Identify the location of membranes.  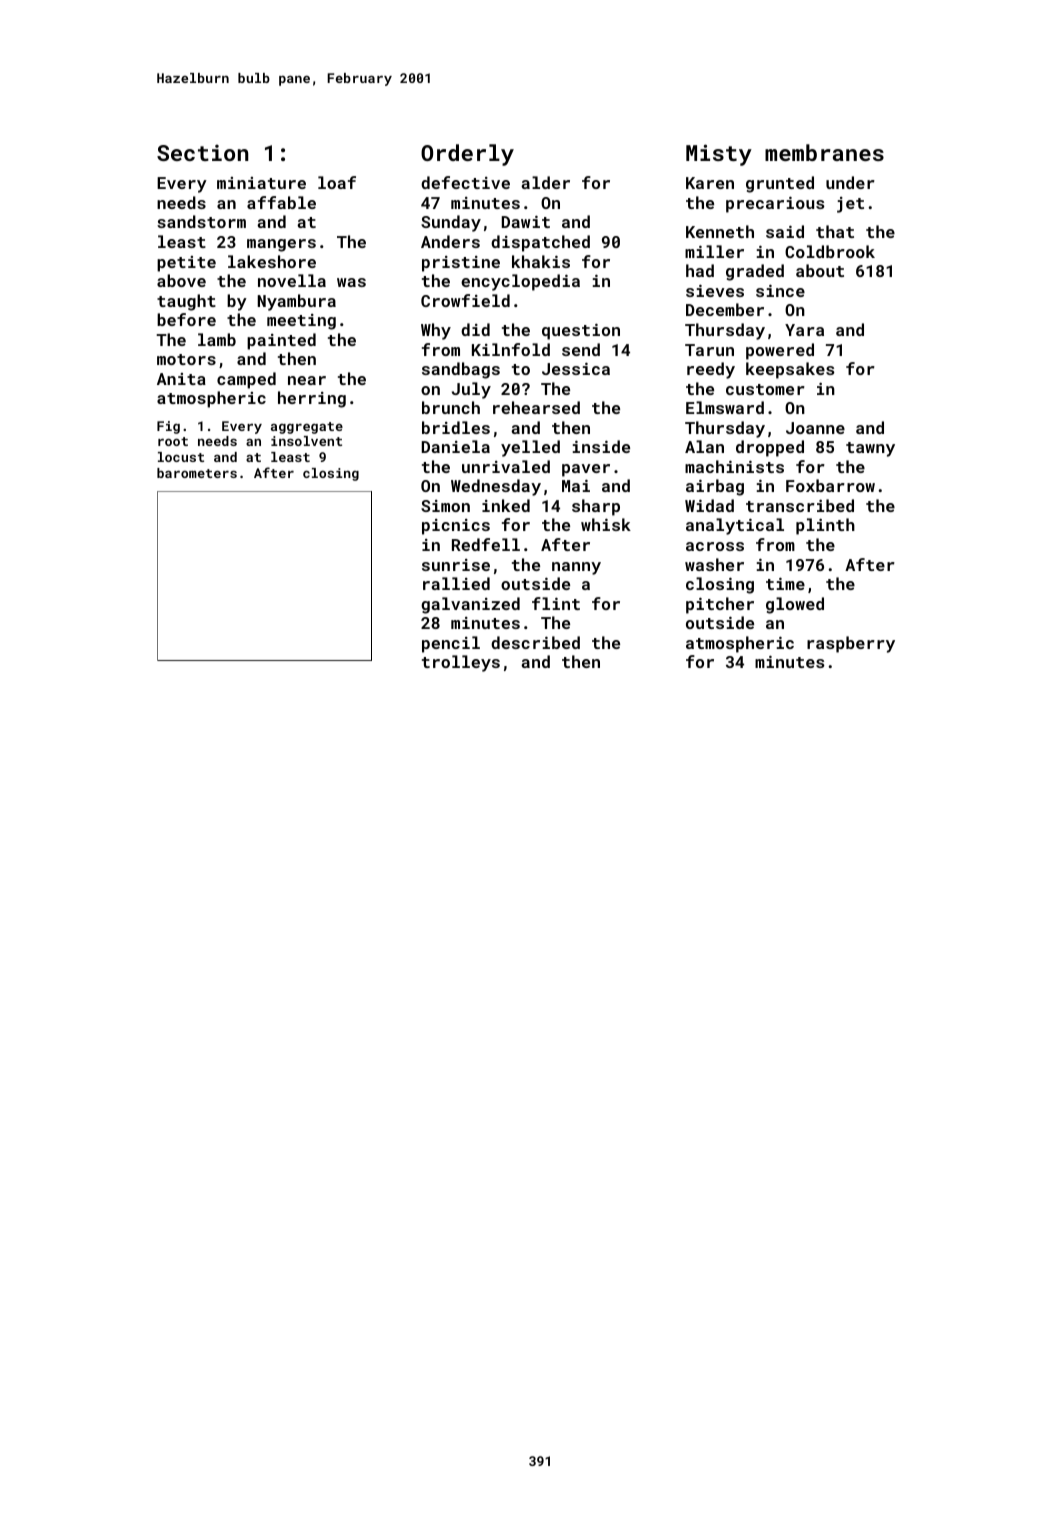
(824, 152).
